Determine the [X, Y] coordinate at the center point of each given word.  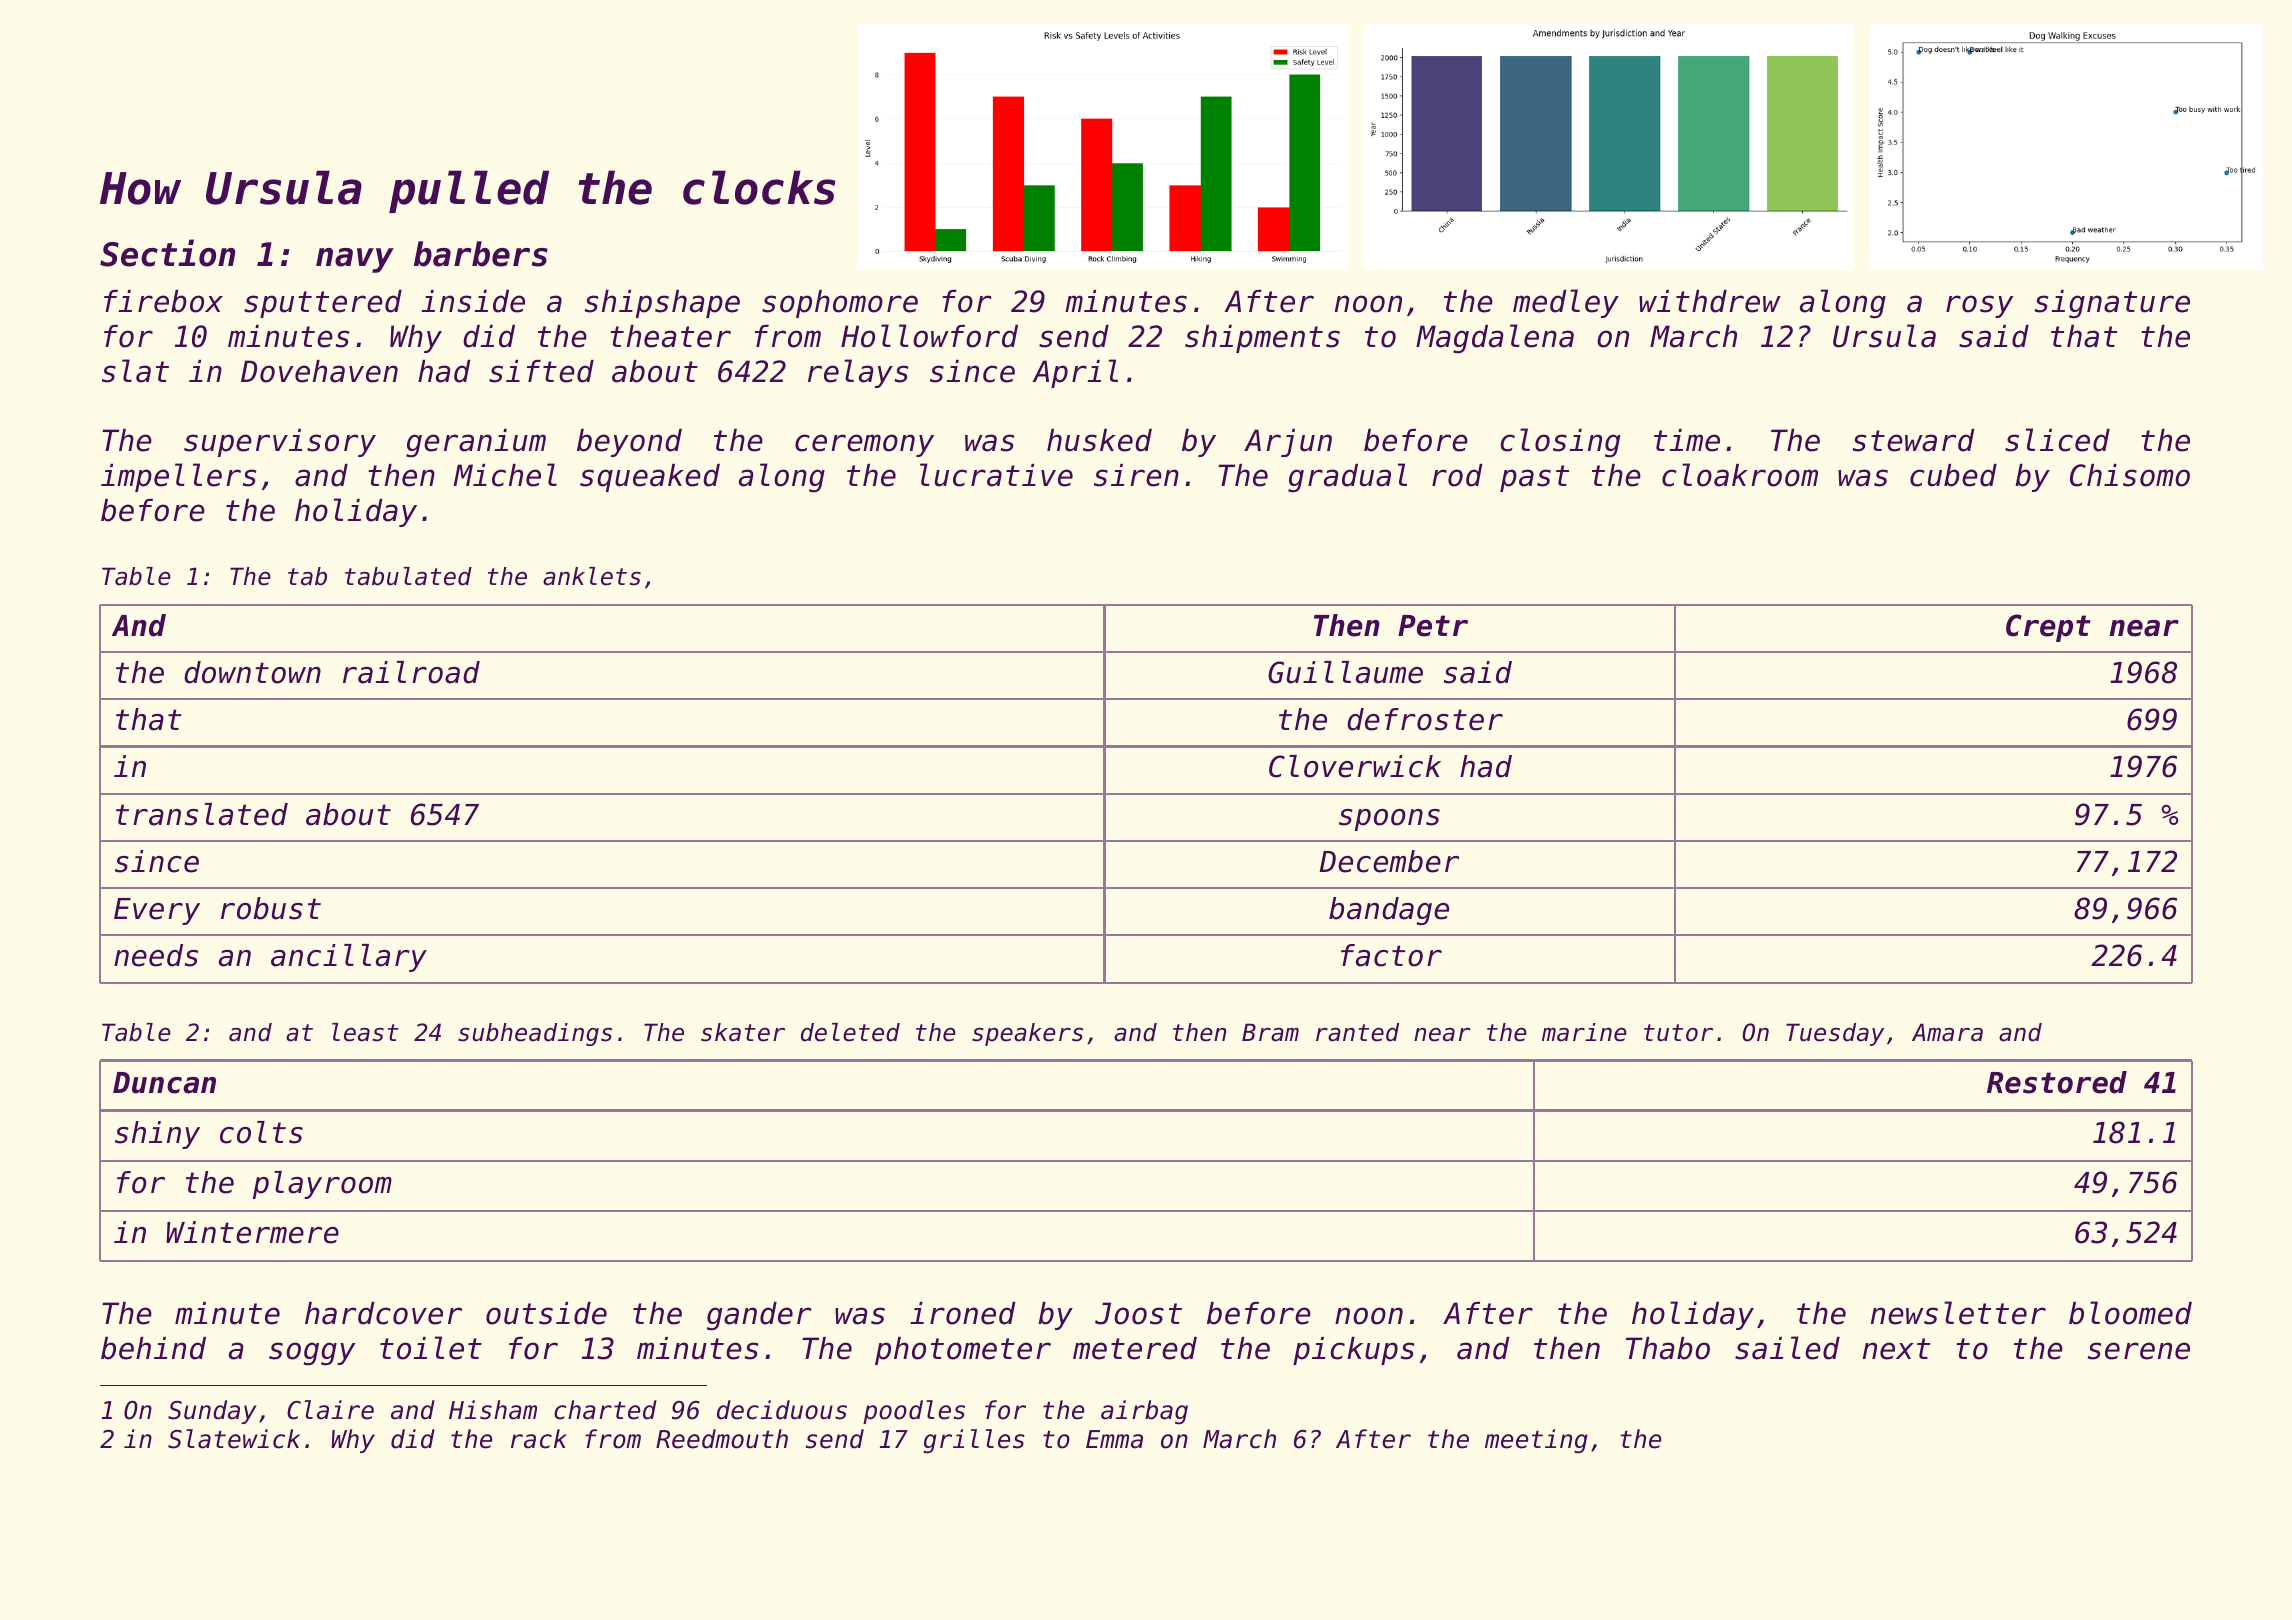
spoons [1389, 820]
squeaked [650, 478]
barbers [481, 254]
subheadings [535, 1034]
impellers [178, 477]
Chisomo [2130, 475]
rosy [1979, 306]
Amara [1947, 1032]
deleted [850, 1032]
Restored [2057, 1082]
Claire [330, 1410]
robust [271, 908]
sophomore [840, 304]
